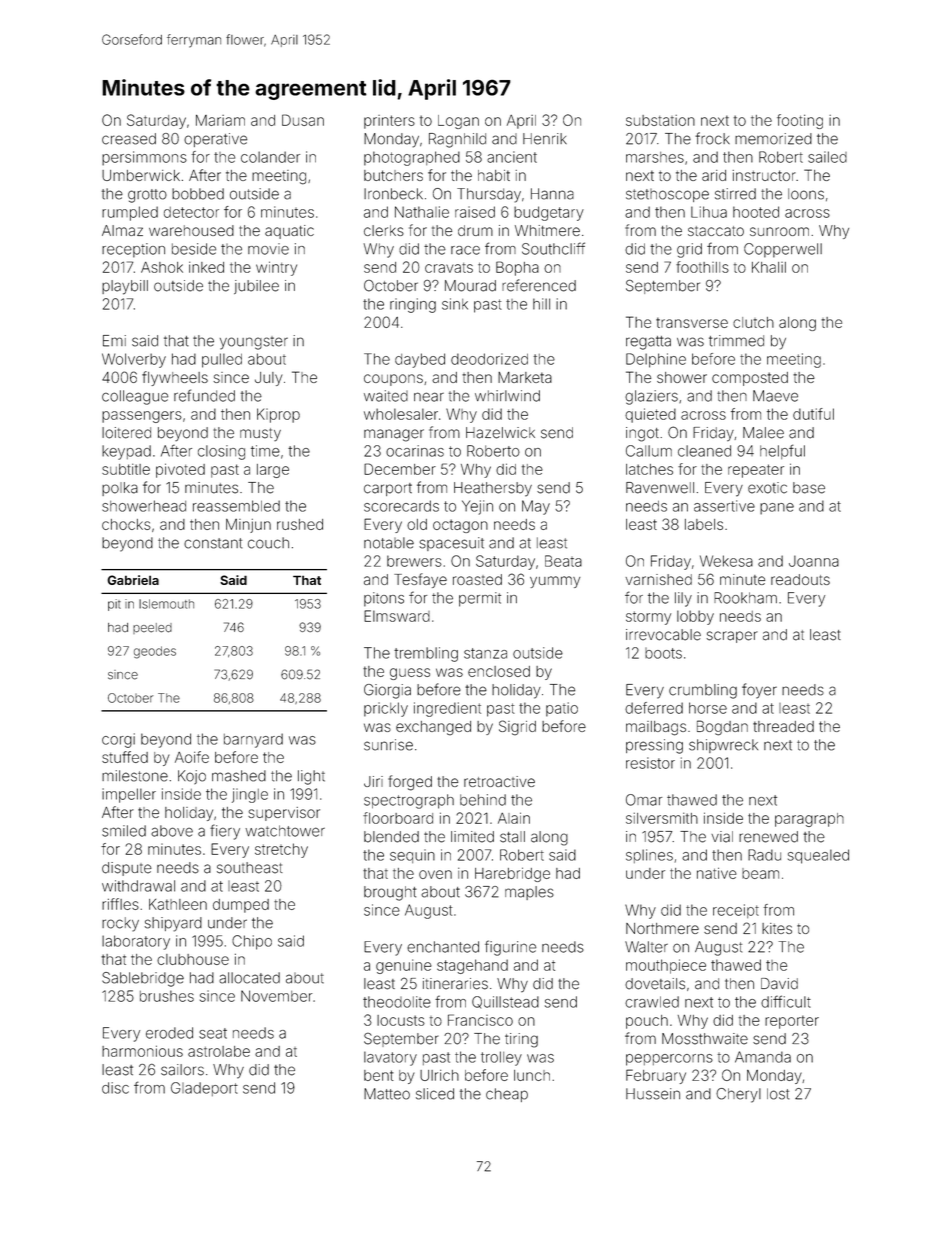  I want to click on trimmed, so click(736, 341).
